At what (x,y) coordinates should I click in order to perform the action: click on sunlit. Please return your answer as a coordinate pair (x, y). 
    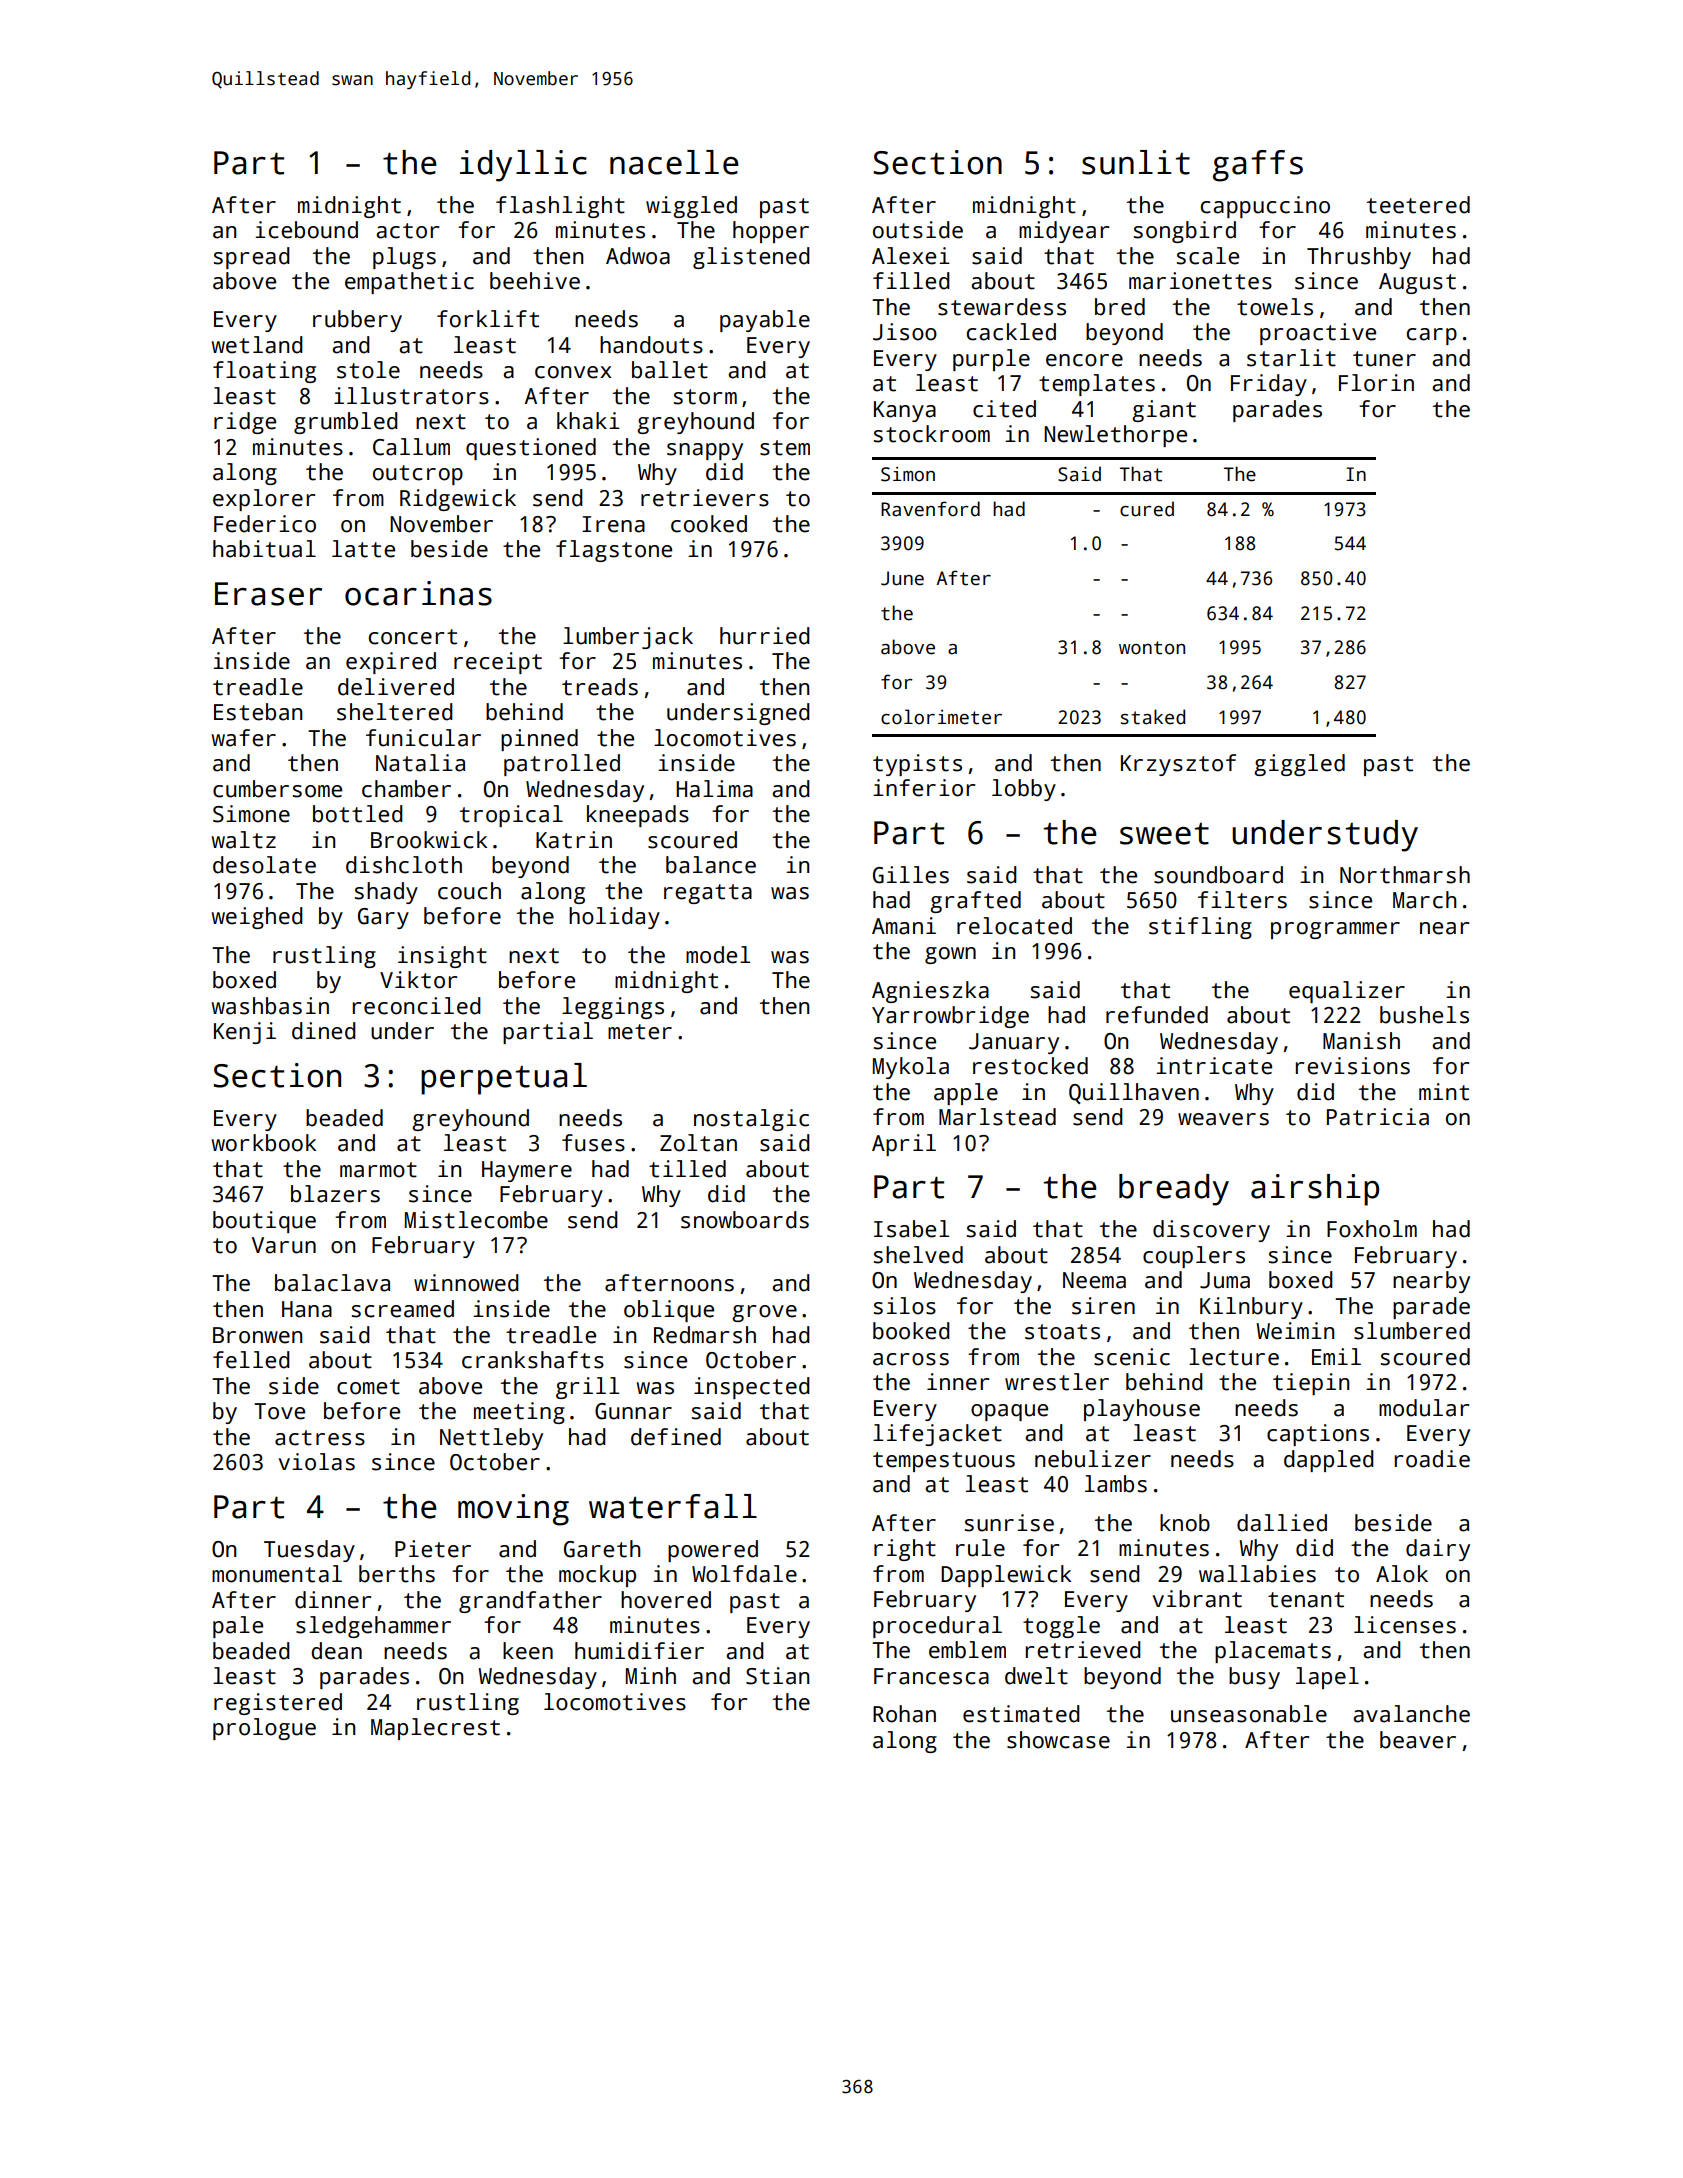
    Looking at the image, I should click on (1136, 162).
